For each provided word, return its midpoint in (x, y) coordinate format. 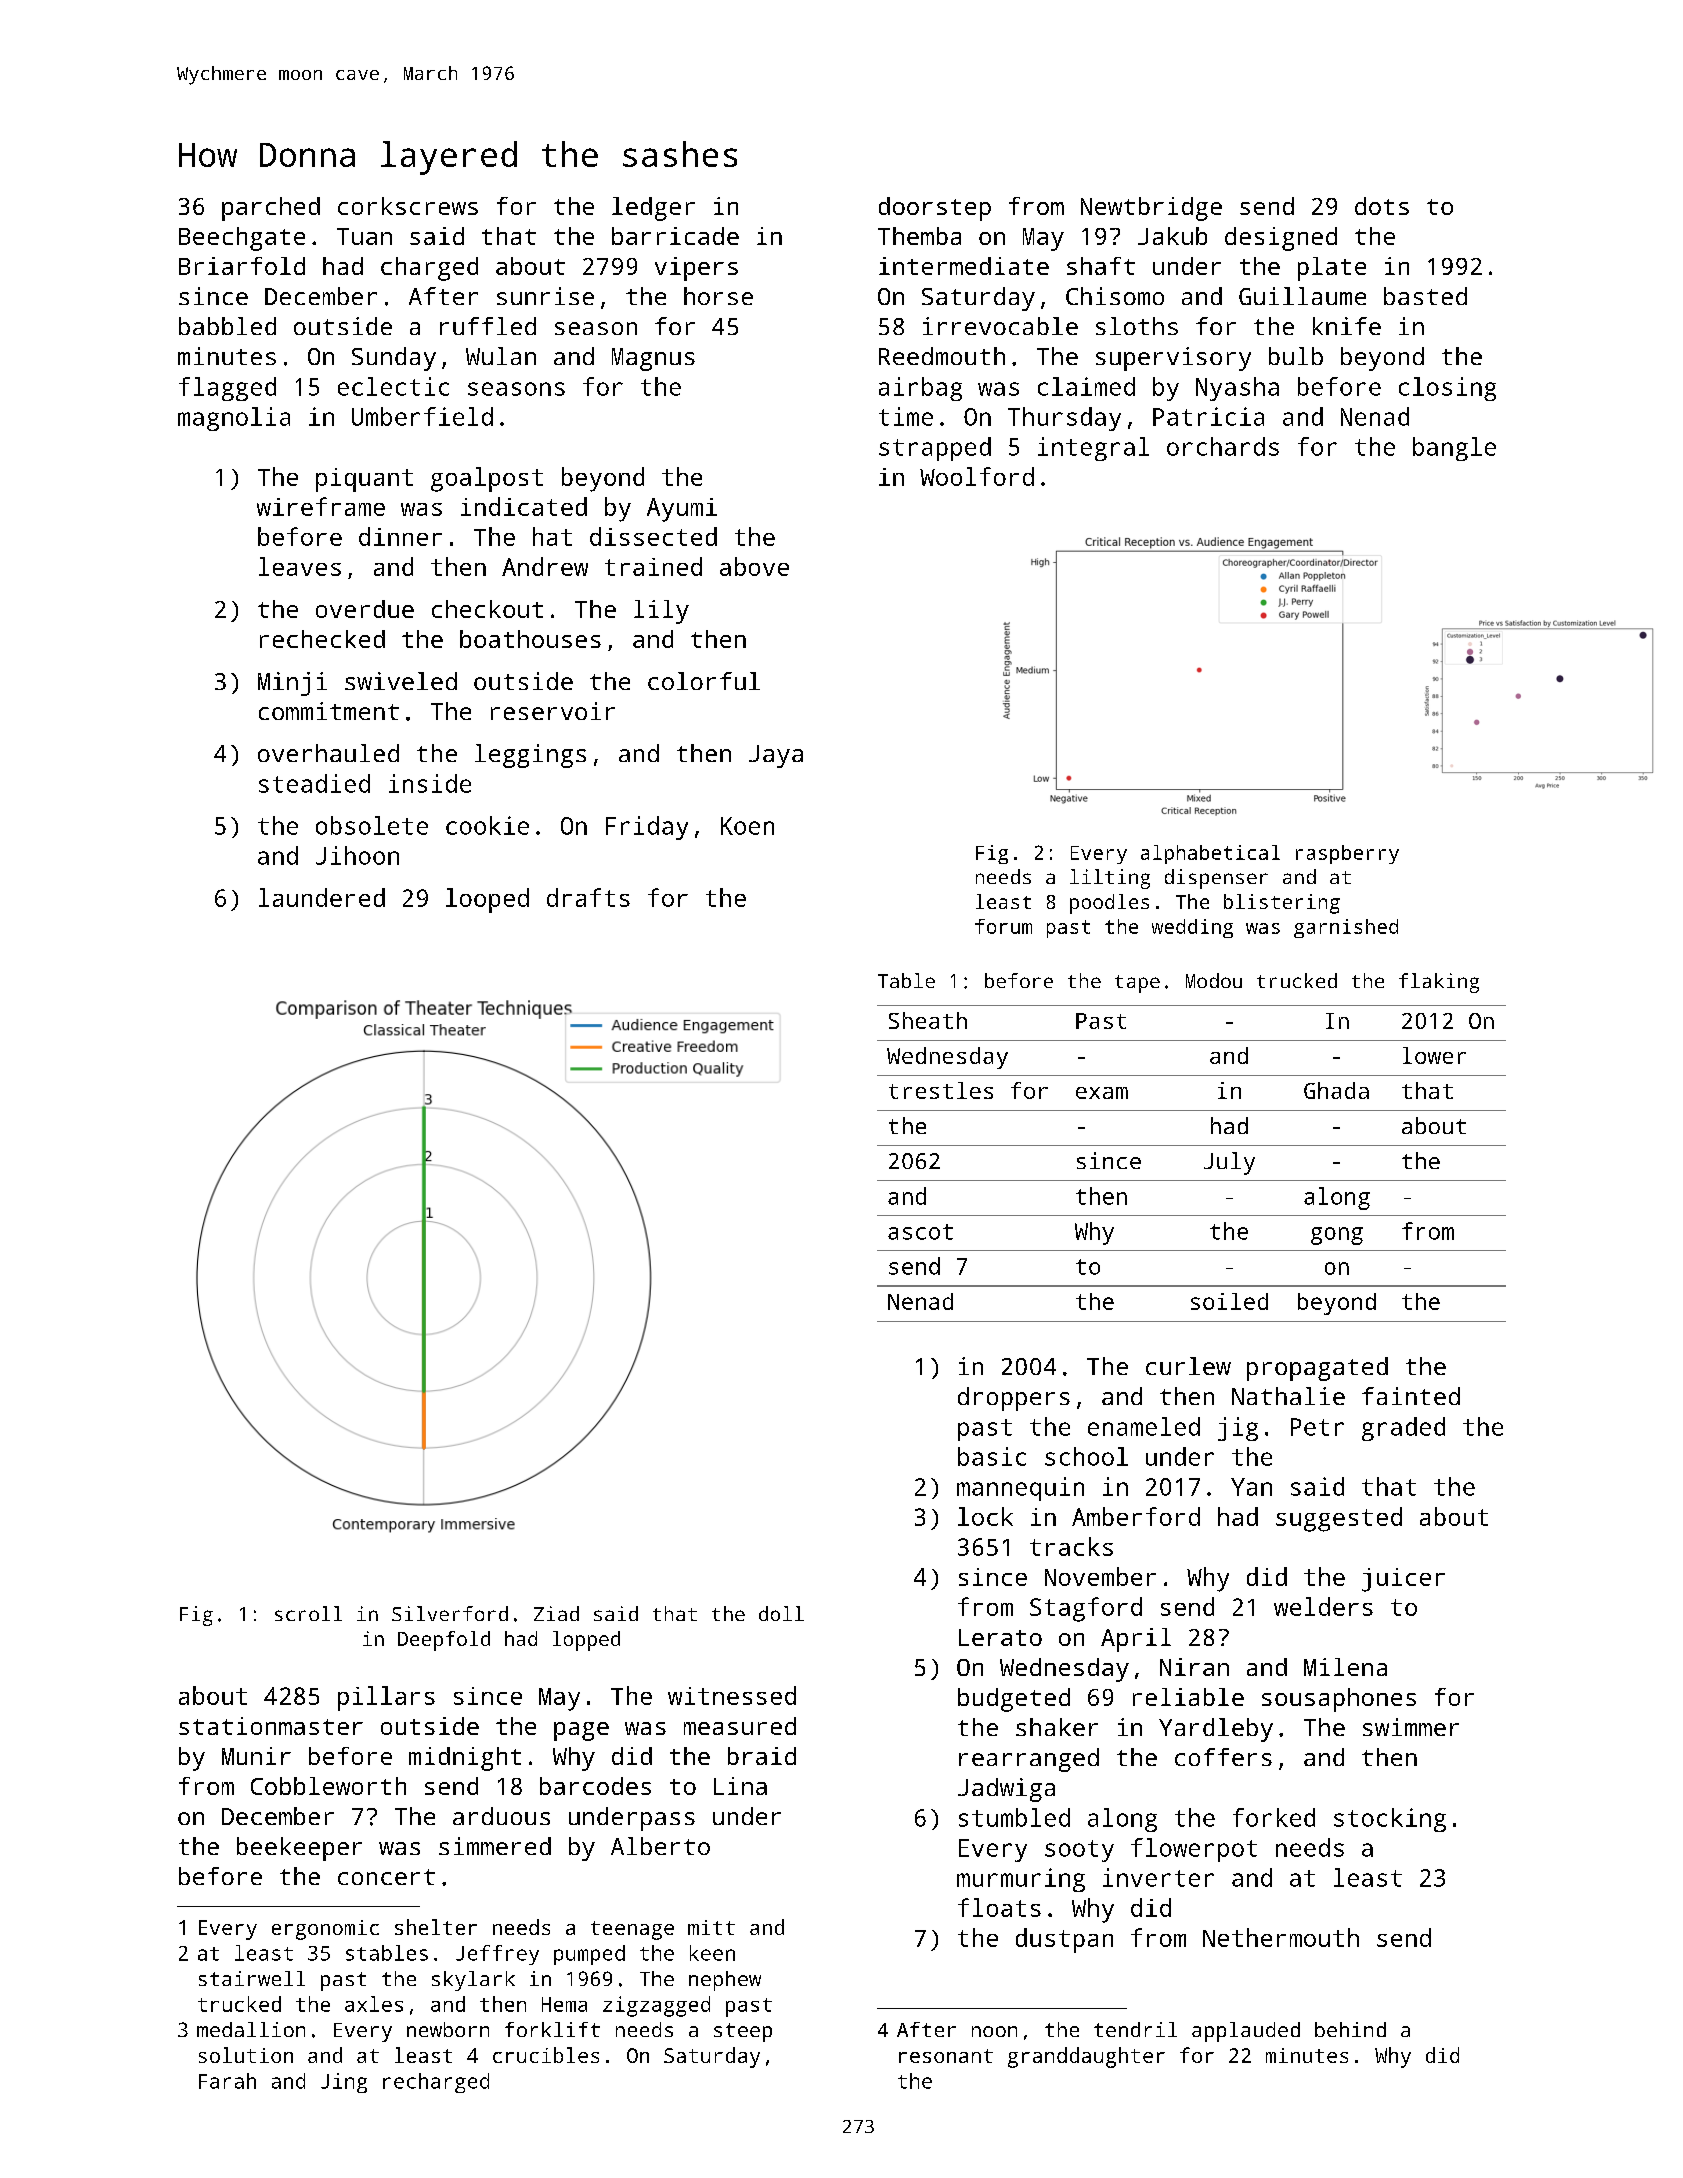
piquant (364, 480)
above (754, 566)
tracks (1071, 1546)
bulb (1296, 356)
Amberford (1136, 1516)
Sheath (928, 1020)
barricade (675, 236)
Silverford (450, 1613)
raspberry (1347, 854)
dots (1382, 206)
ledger (653, 209)
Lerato (1000, 1637)
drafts (588, 897)
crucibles (546, 2055)
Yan (1251, 1487)
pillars (386, 1698)
